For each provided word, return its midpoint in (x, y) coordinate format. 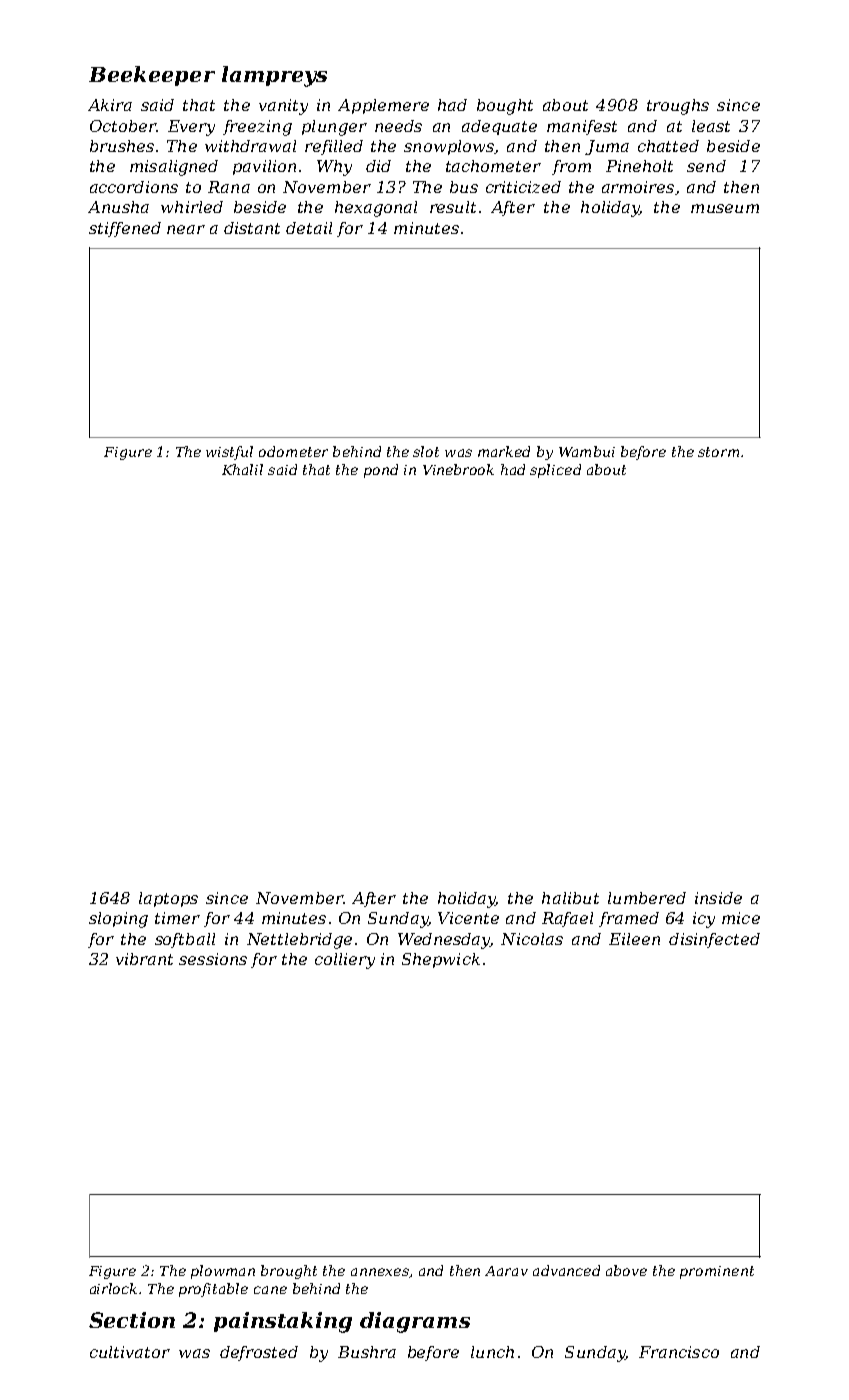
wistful (229, 453)
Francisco (679, 1352)
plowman (223, 1272)
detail (309, 228)
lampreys (274, 76)
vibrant (144, 959)
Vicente (468, 918)
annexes (380, 1272)
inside (718, 898)
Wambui (587, 451)
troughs (678, 107)
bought (505, 107)
